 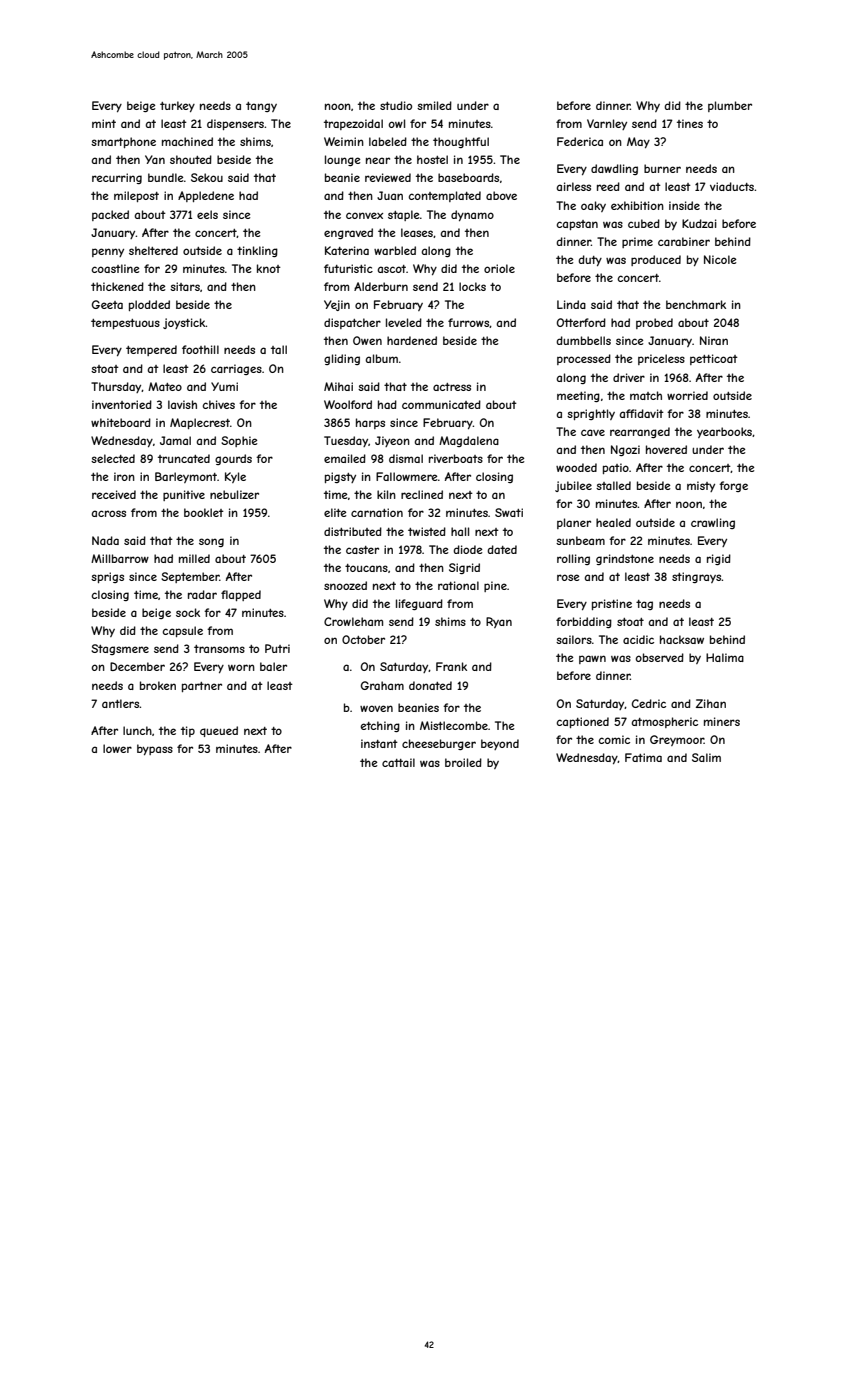 I want to click on broiled, so click(x=463, y=762).
